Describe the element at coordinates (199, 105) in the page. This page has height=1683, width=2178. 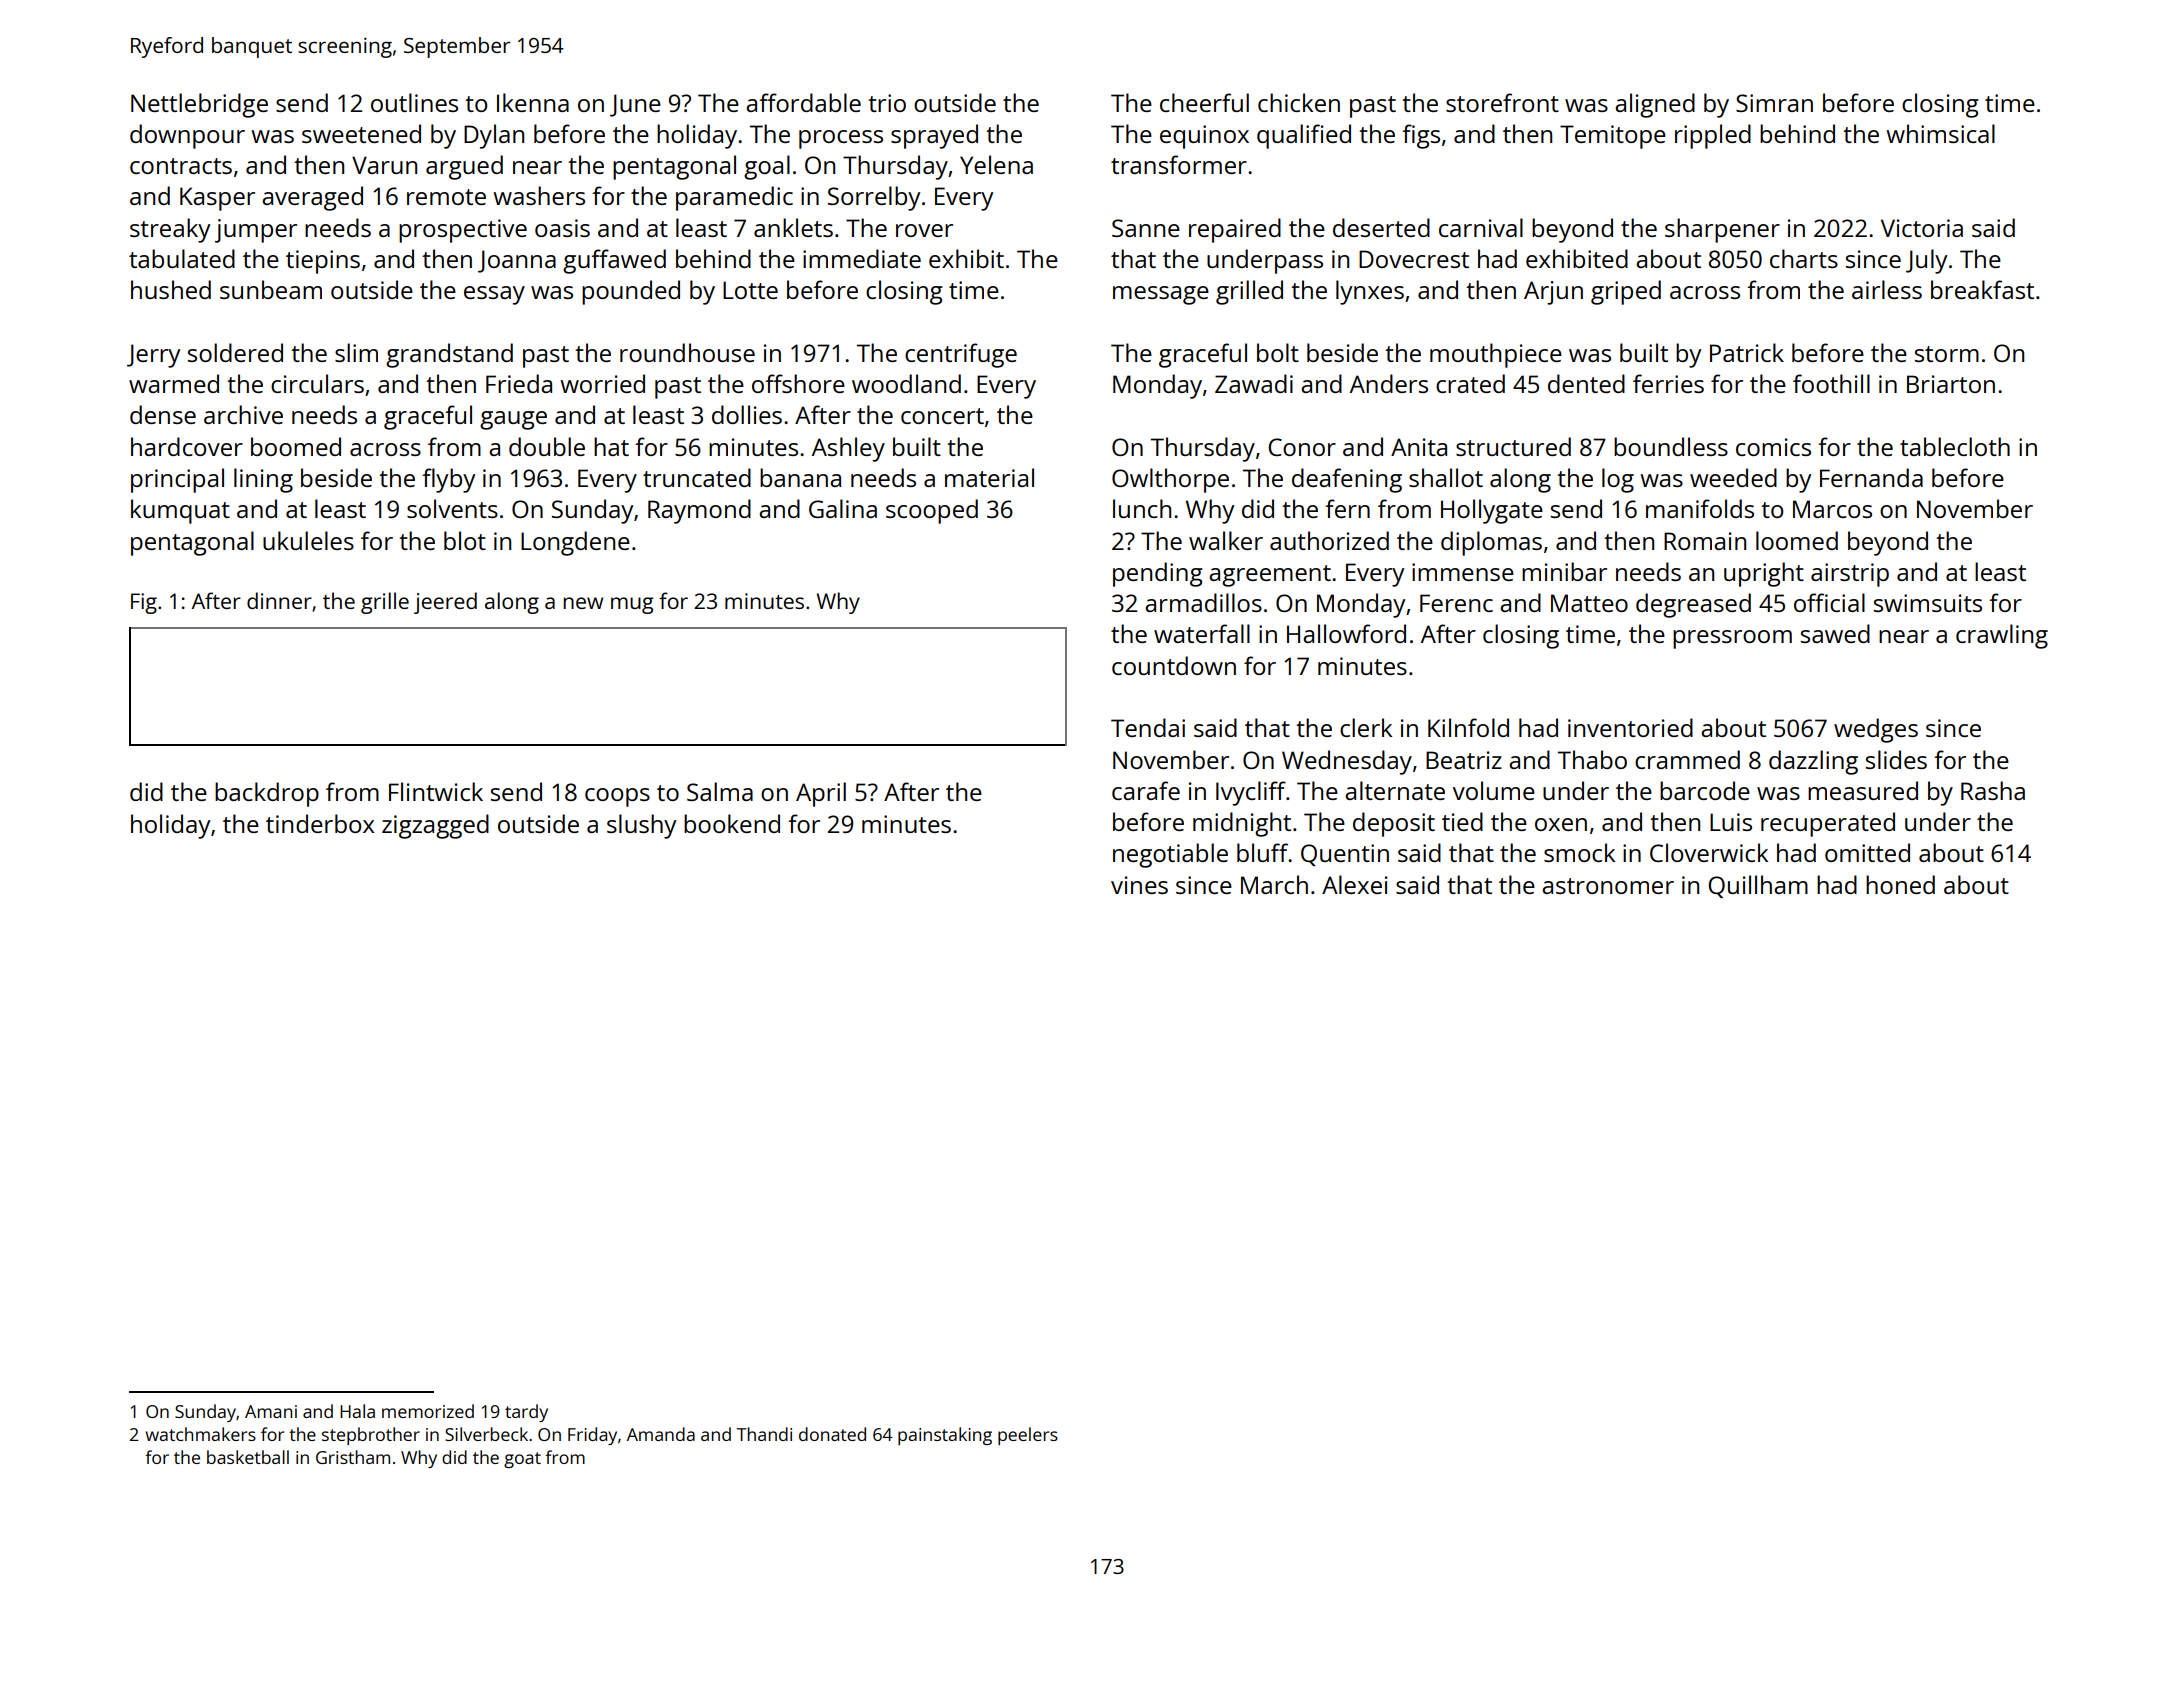
I see `Nettlebridge` at that location.
